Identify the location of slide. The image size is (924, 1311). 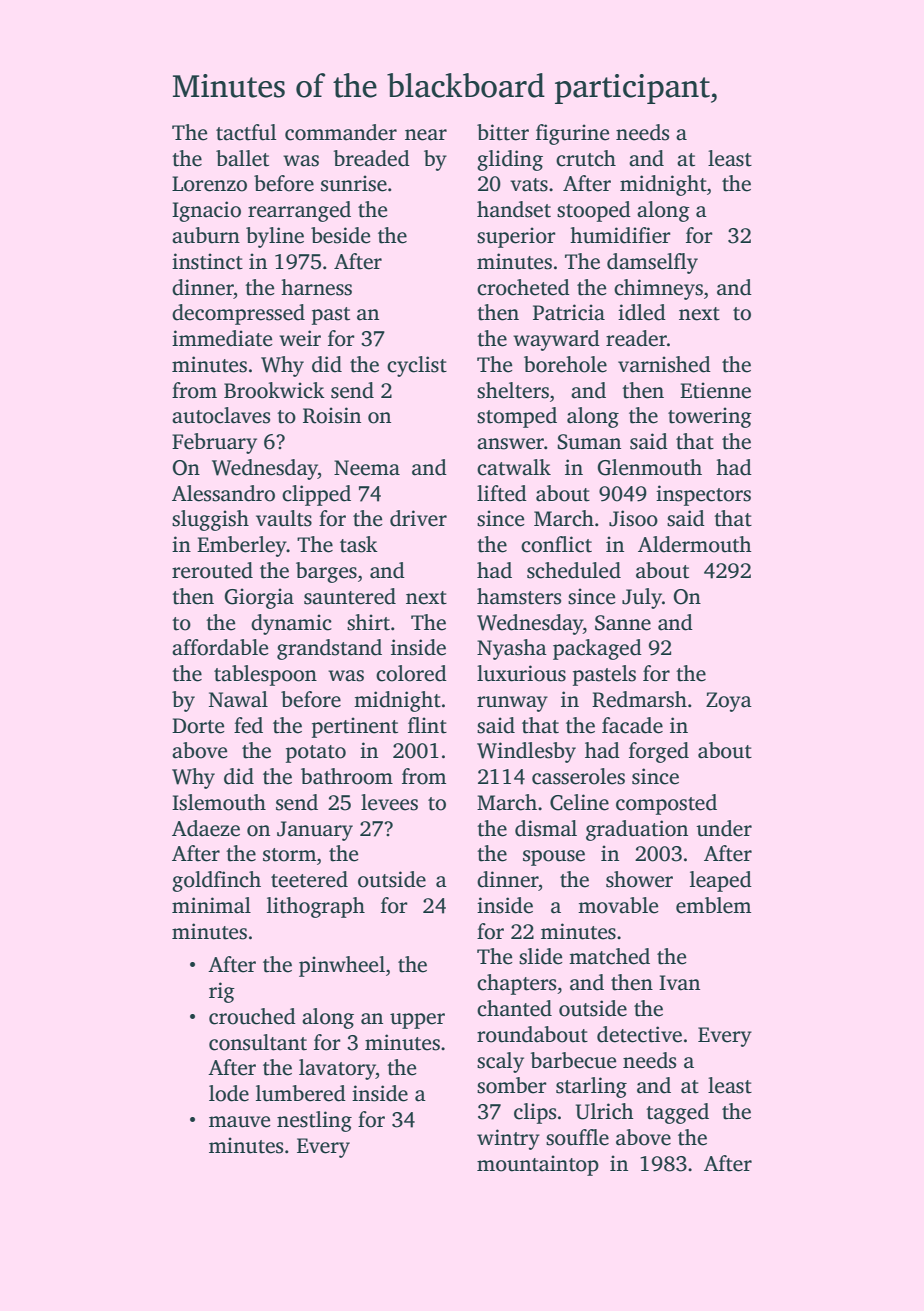
(540, 956).
